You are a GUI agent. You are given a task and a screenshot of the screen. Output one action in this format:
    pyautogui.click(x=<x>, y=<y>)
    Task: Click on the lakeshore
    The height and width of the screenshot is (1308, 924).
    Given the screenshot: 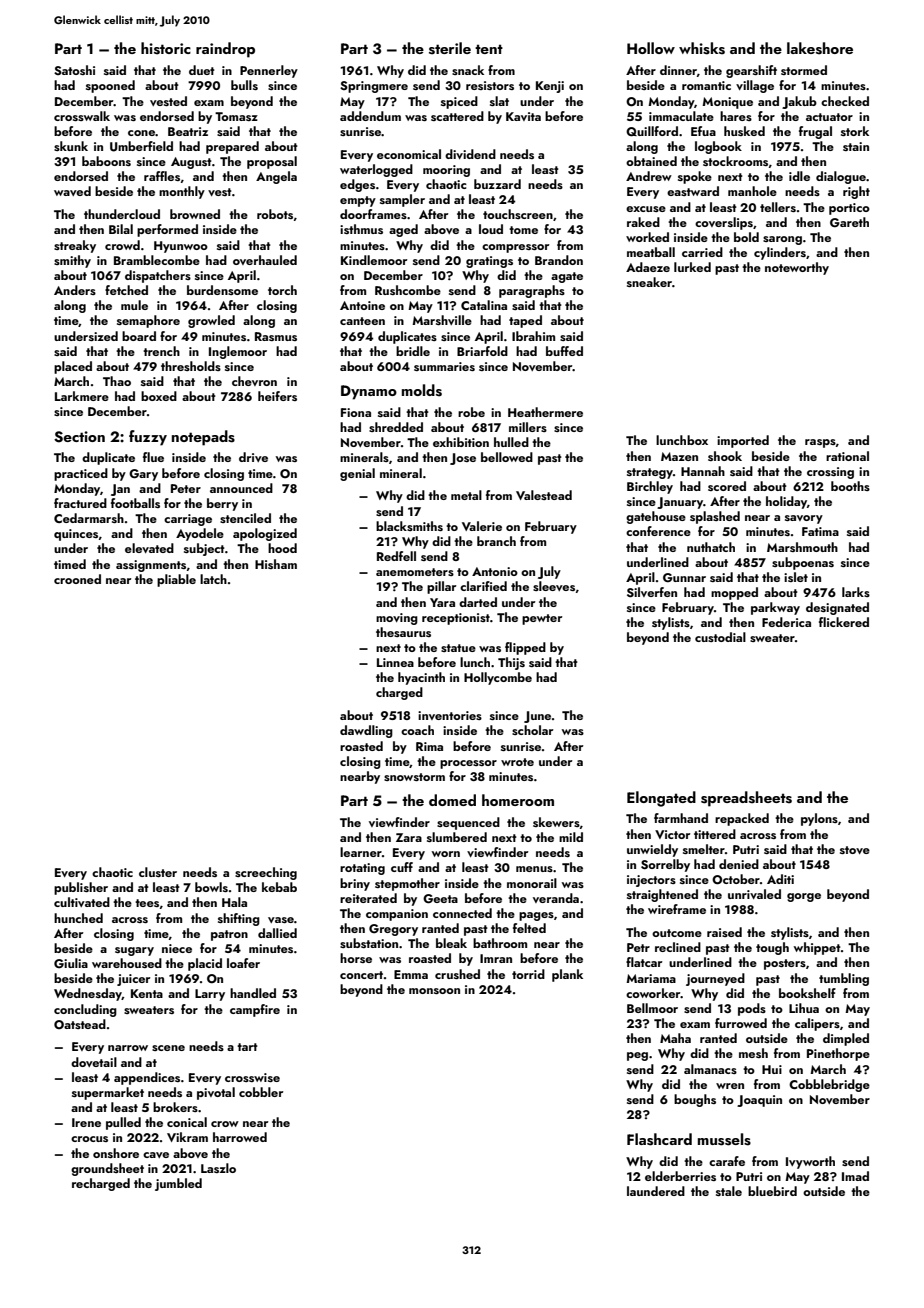 What is the action you would take?
    pyautogui.click(x=820, y=48)
